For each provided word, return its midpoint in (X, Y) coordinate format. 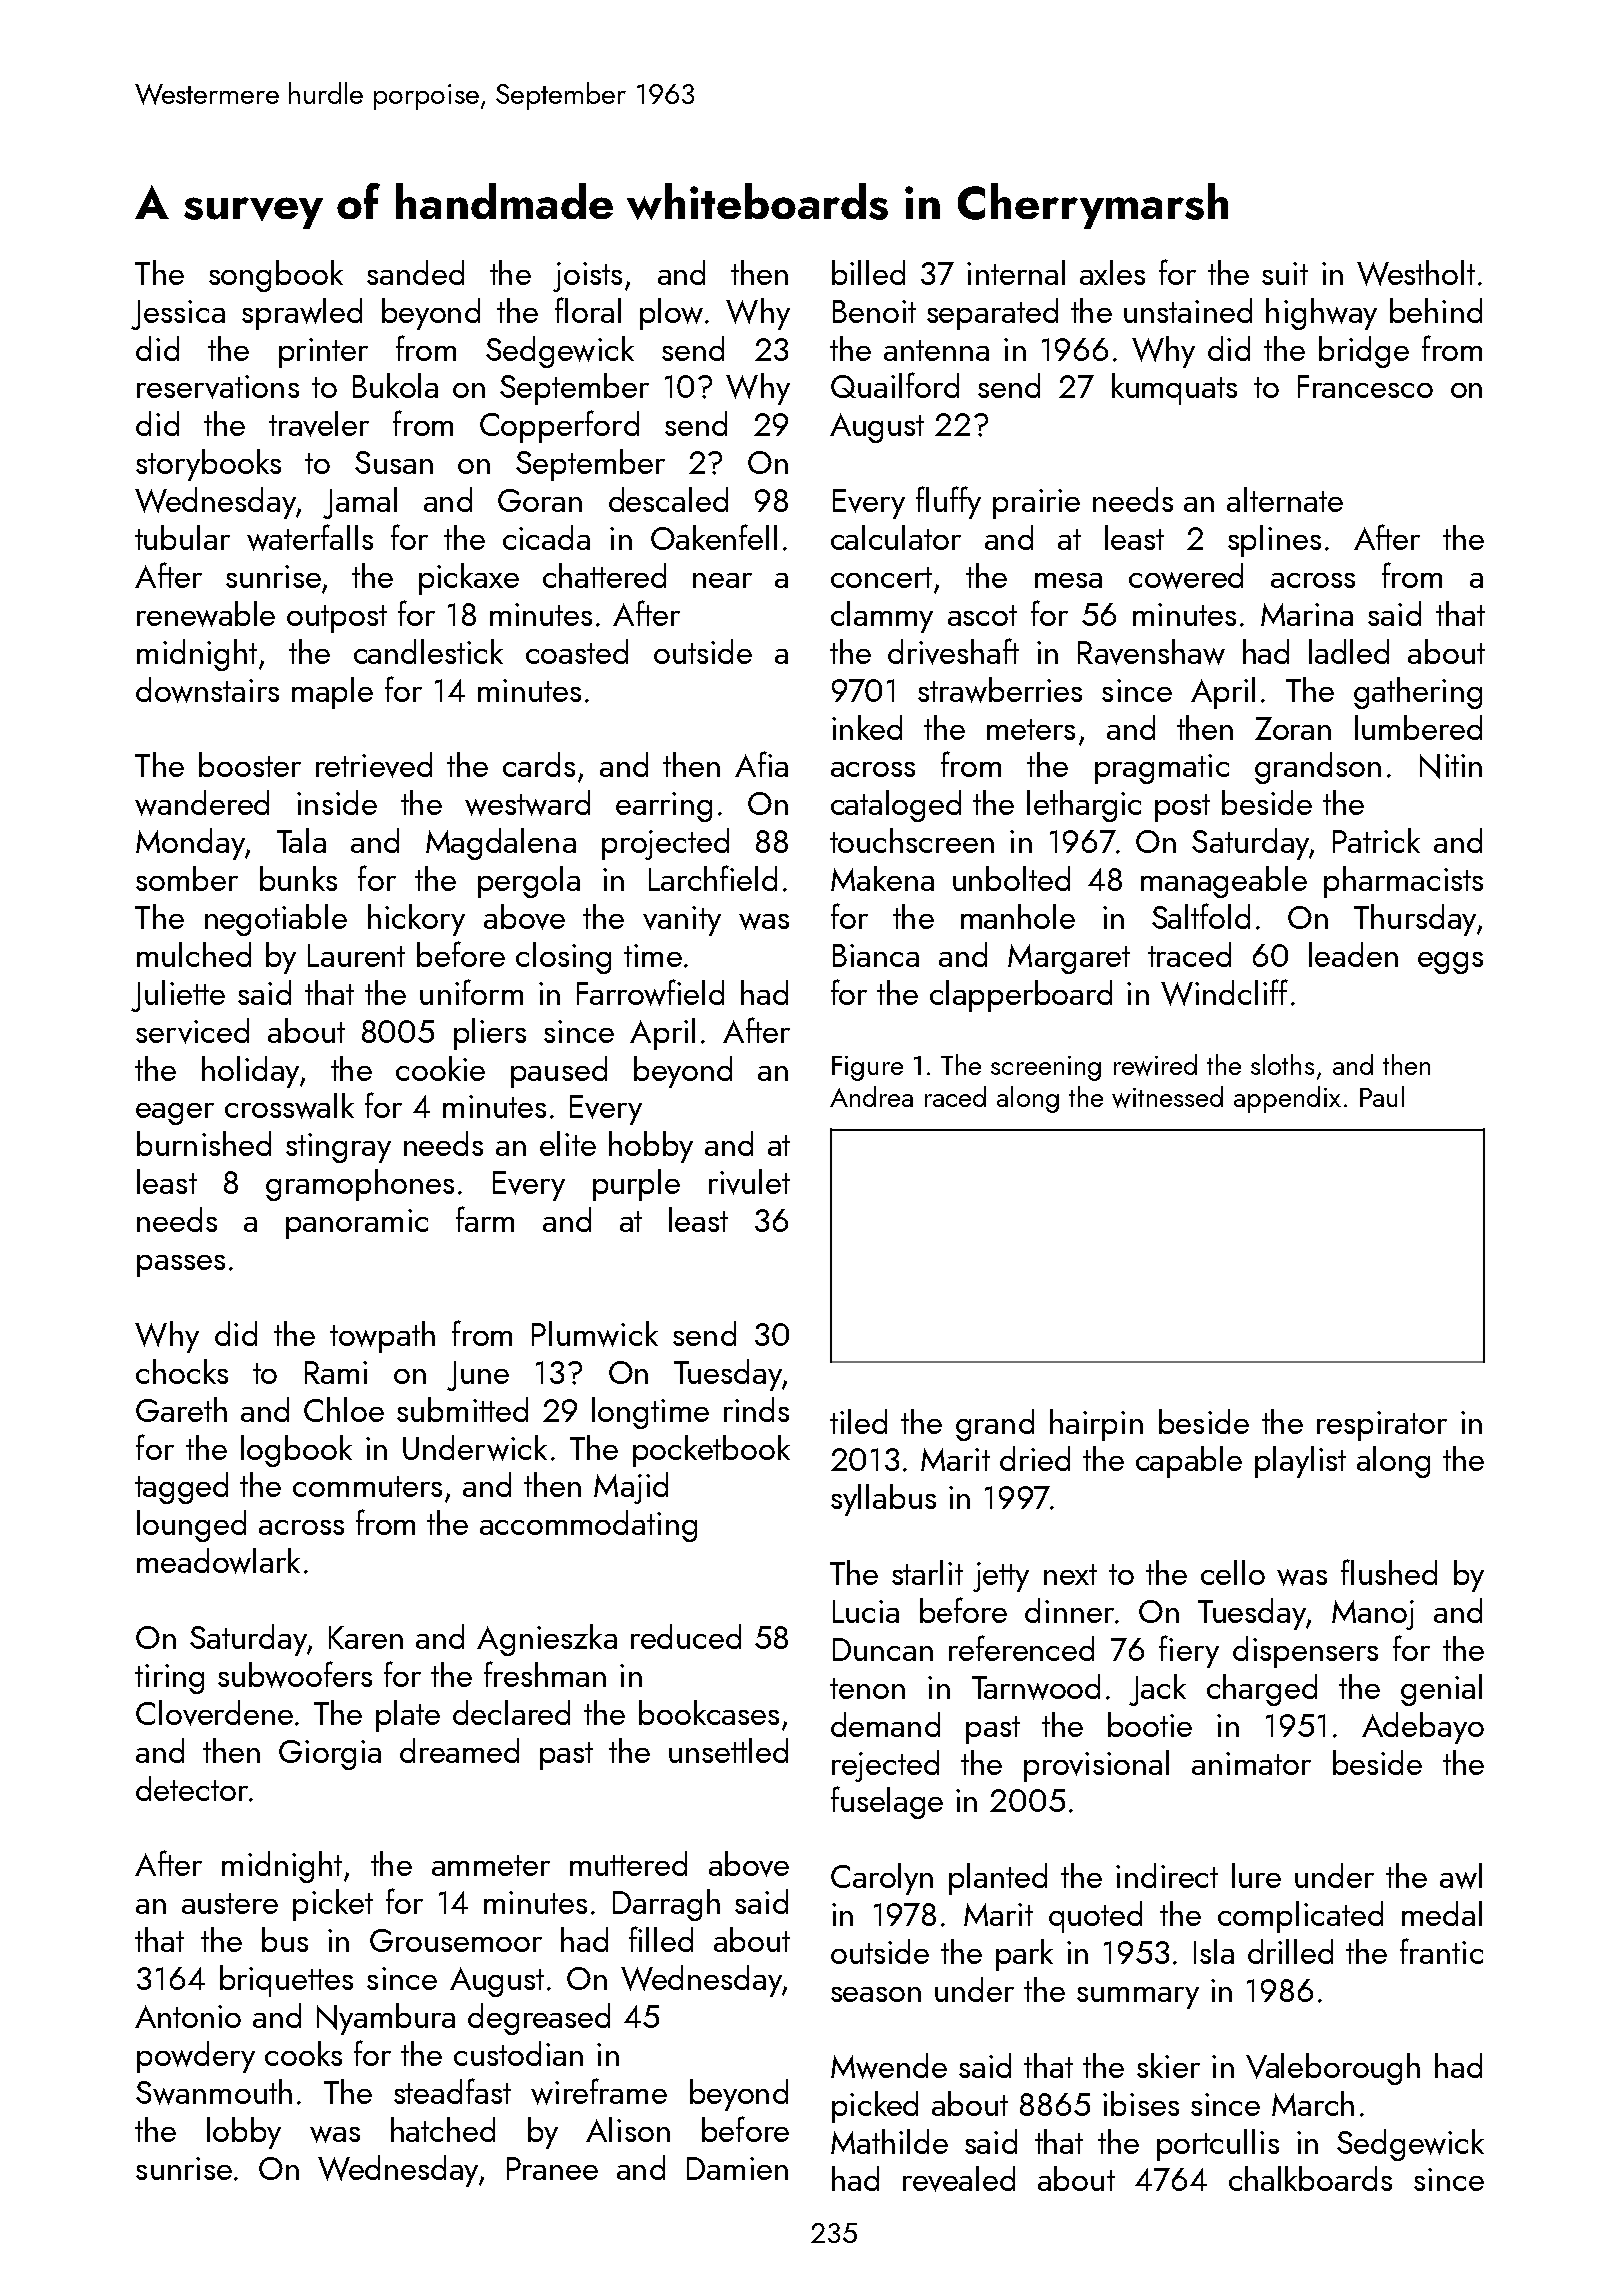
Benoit (874, 311)
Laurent (356, 955)
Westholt (1416, 273)
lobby (244, 2133)
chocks (182, 1371)
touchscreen (912, 840)
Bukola (395, 385)
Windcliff (1224, 992)
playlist (1300, 1462)
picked (875, 2107)
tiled (858, 1421)
